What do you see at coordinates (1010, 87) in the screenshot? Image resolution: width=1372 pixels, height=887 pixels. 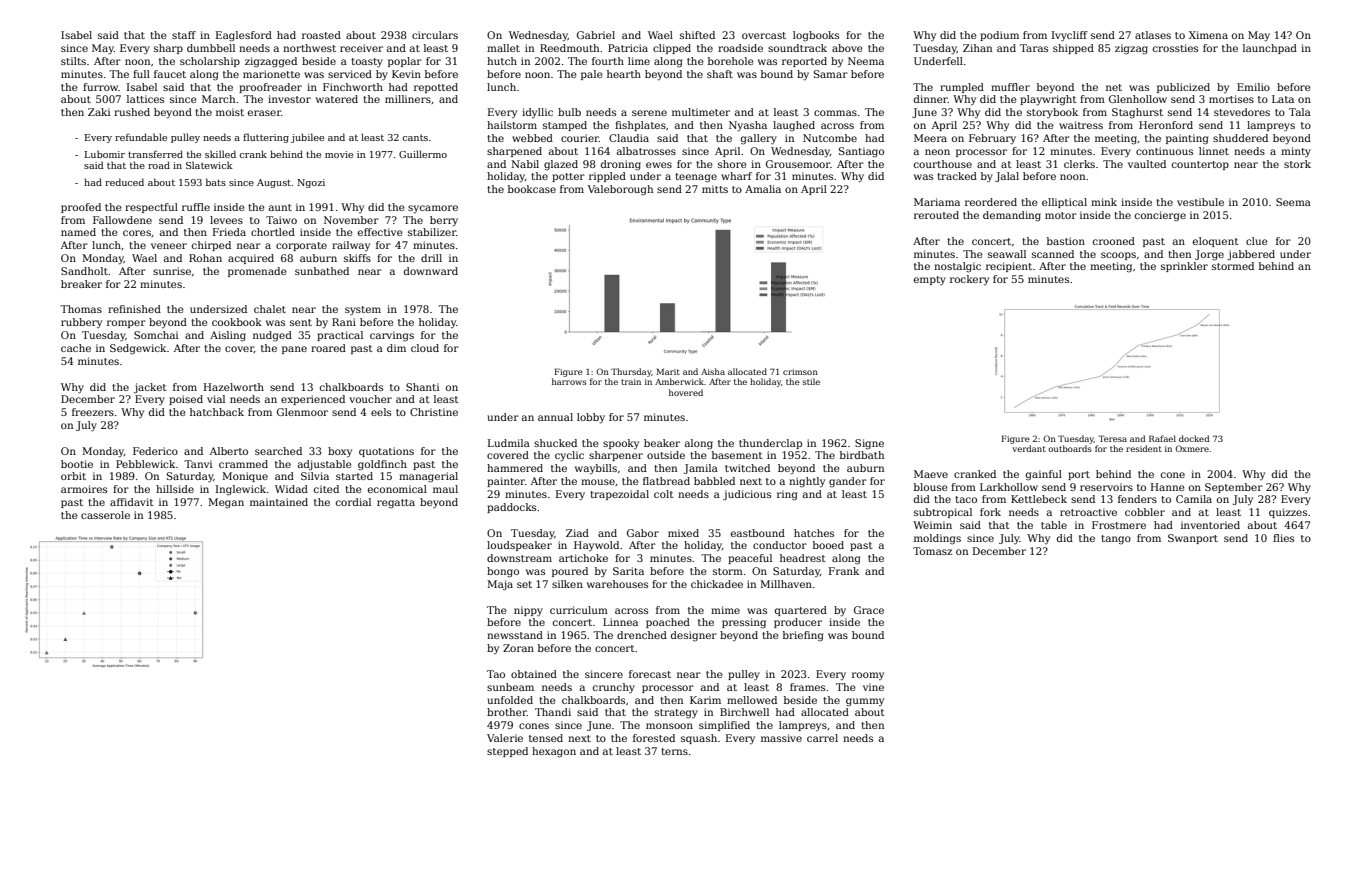 I see `muffler` at bounding box center [1010, 87].
